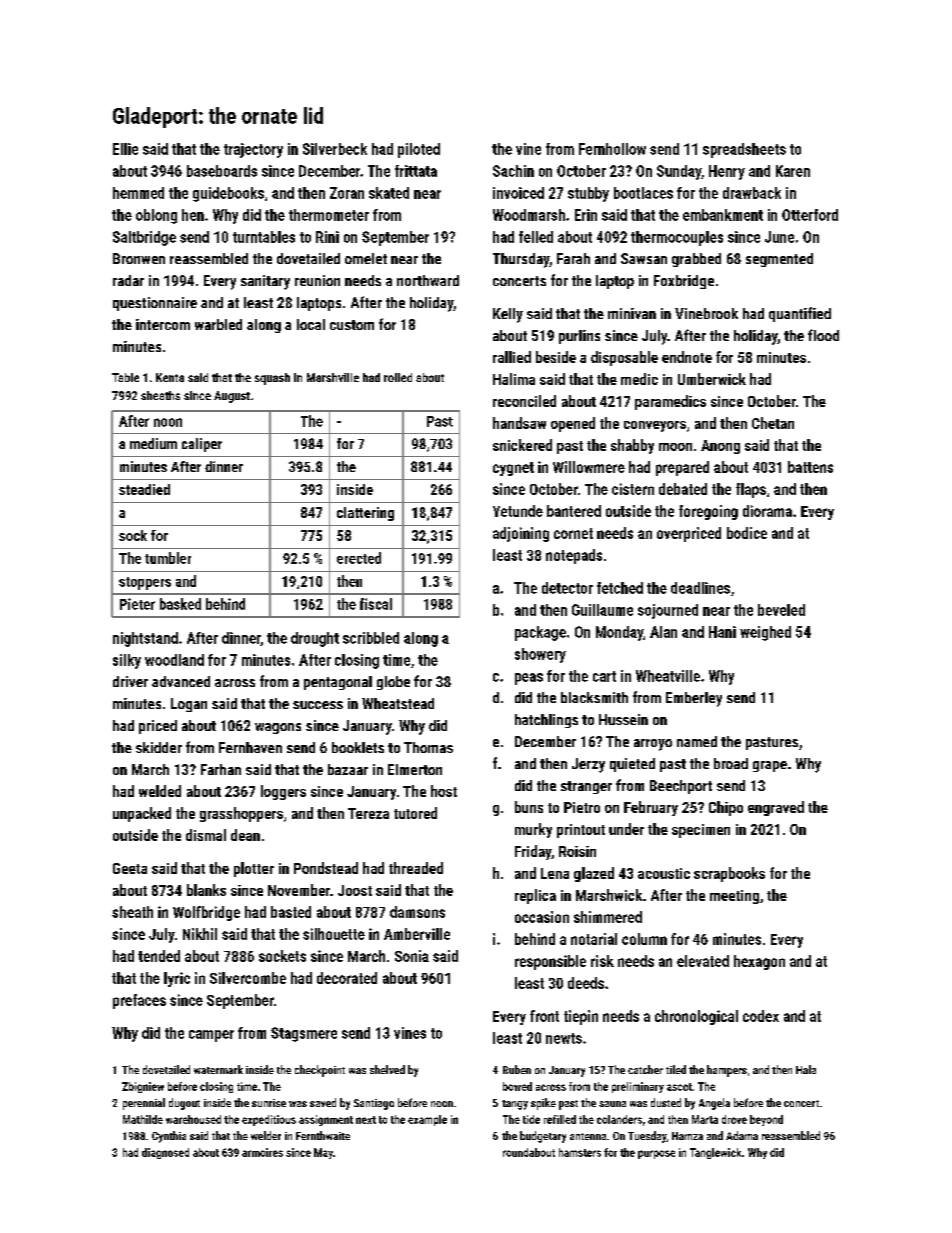 The image size is (952, 1233). I want to click on questionnaire, so click(155, 304).
